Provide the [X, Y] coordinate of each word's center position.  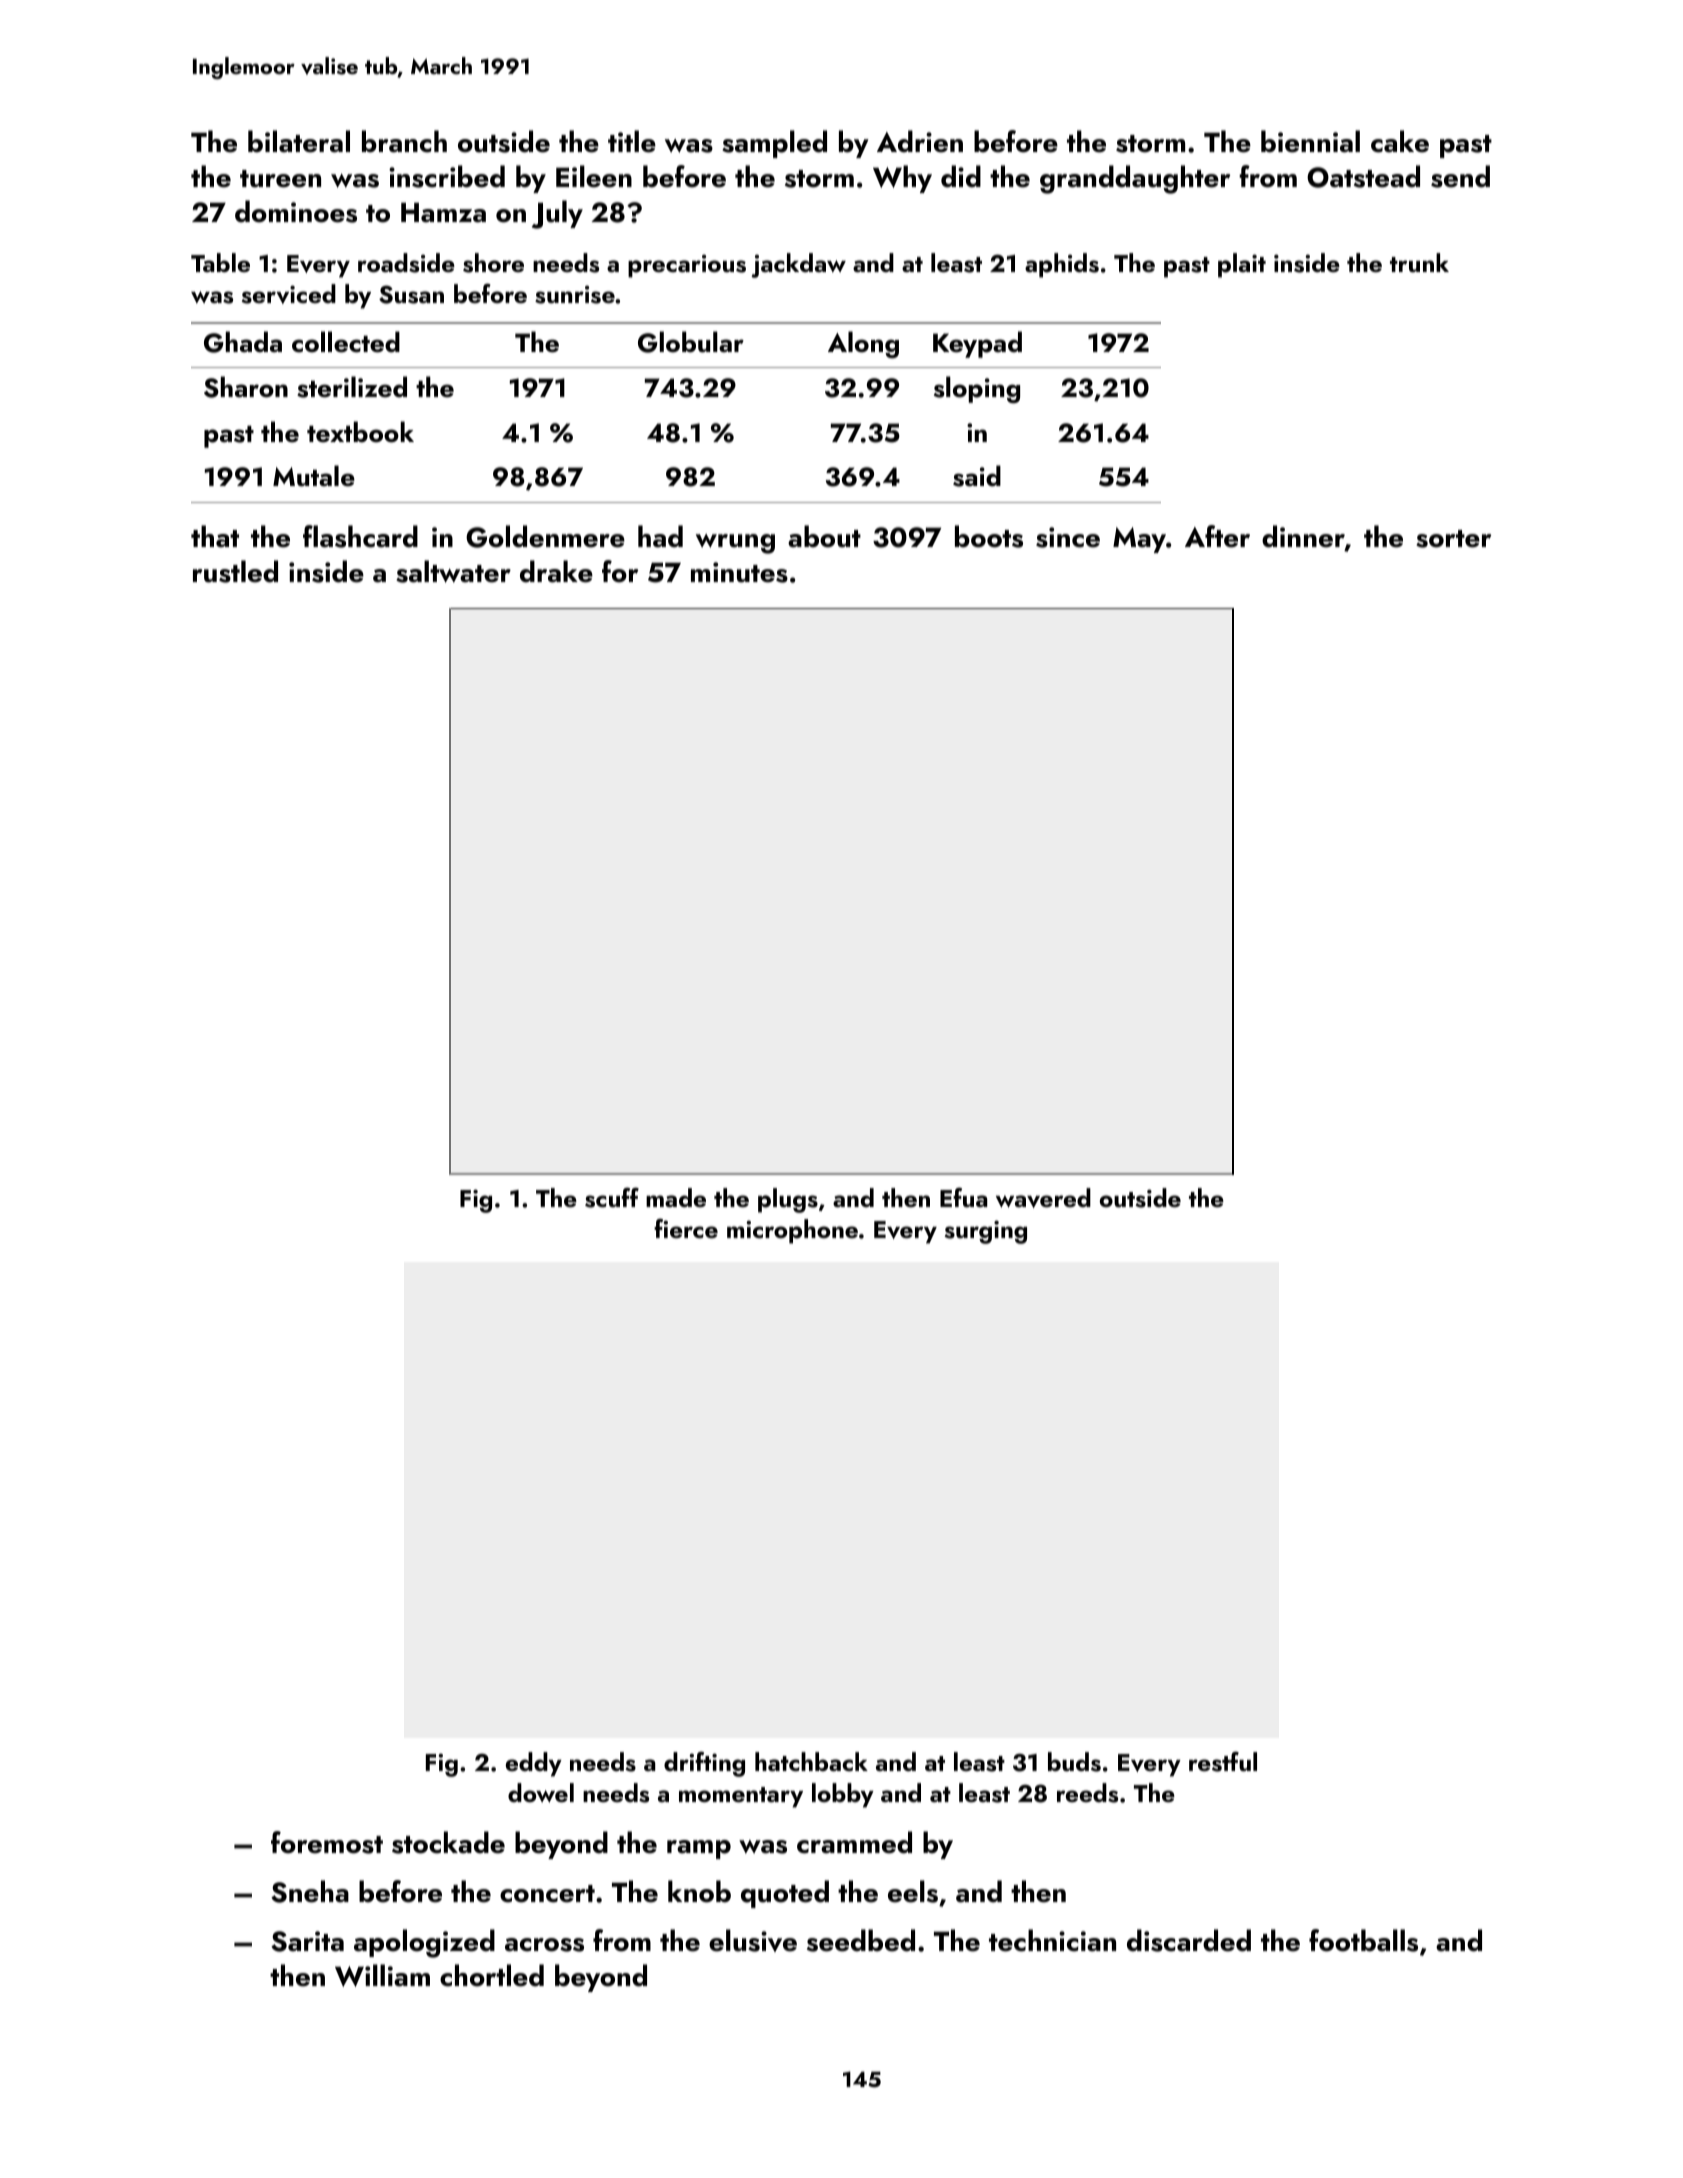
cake [1400, 141]
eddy [534, 1764]
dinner [1303, 536]
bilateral [299, 141]
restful [1223, 1761]
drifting [704, 1764]
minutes [739, 572]
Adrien [920, 141]
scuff [612, 1197]
